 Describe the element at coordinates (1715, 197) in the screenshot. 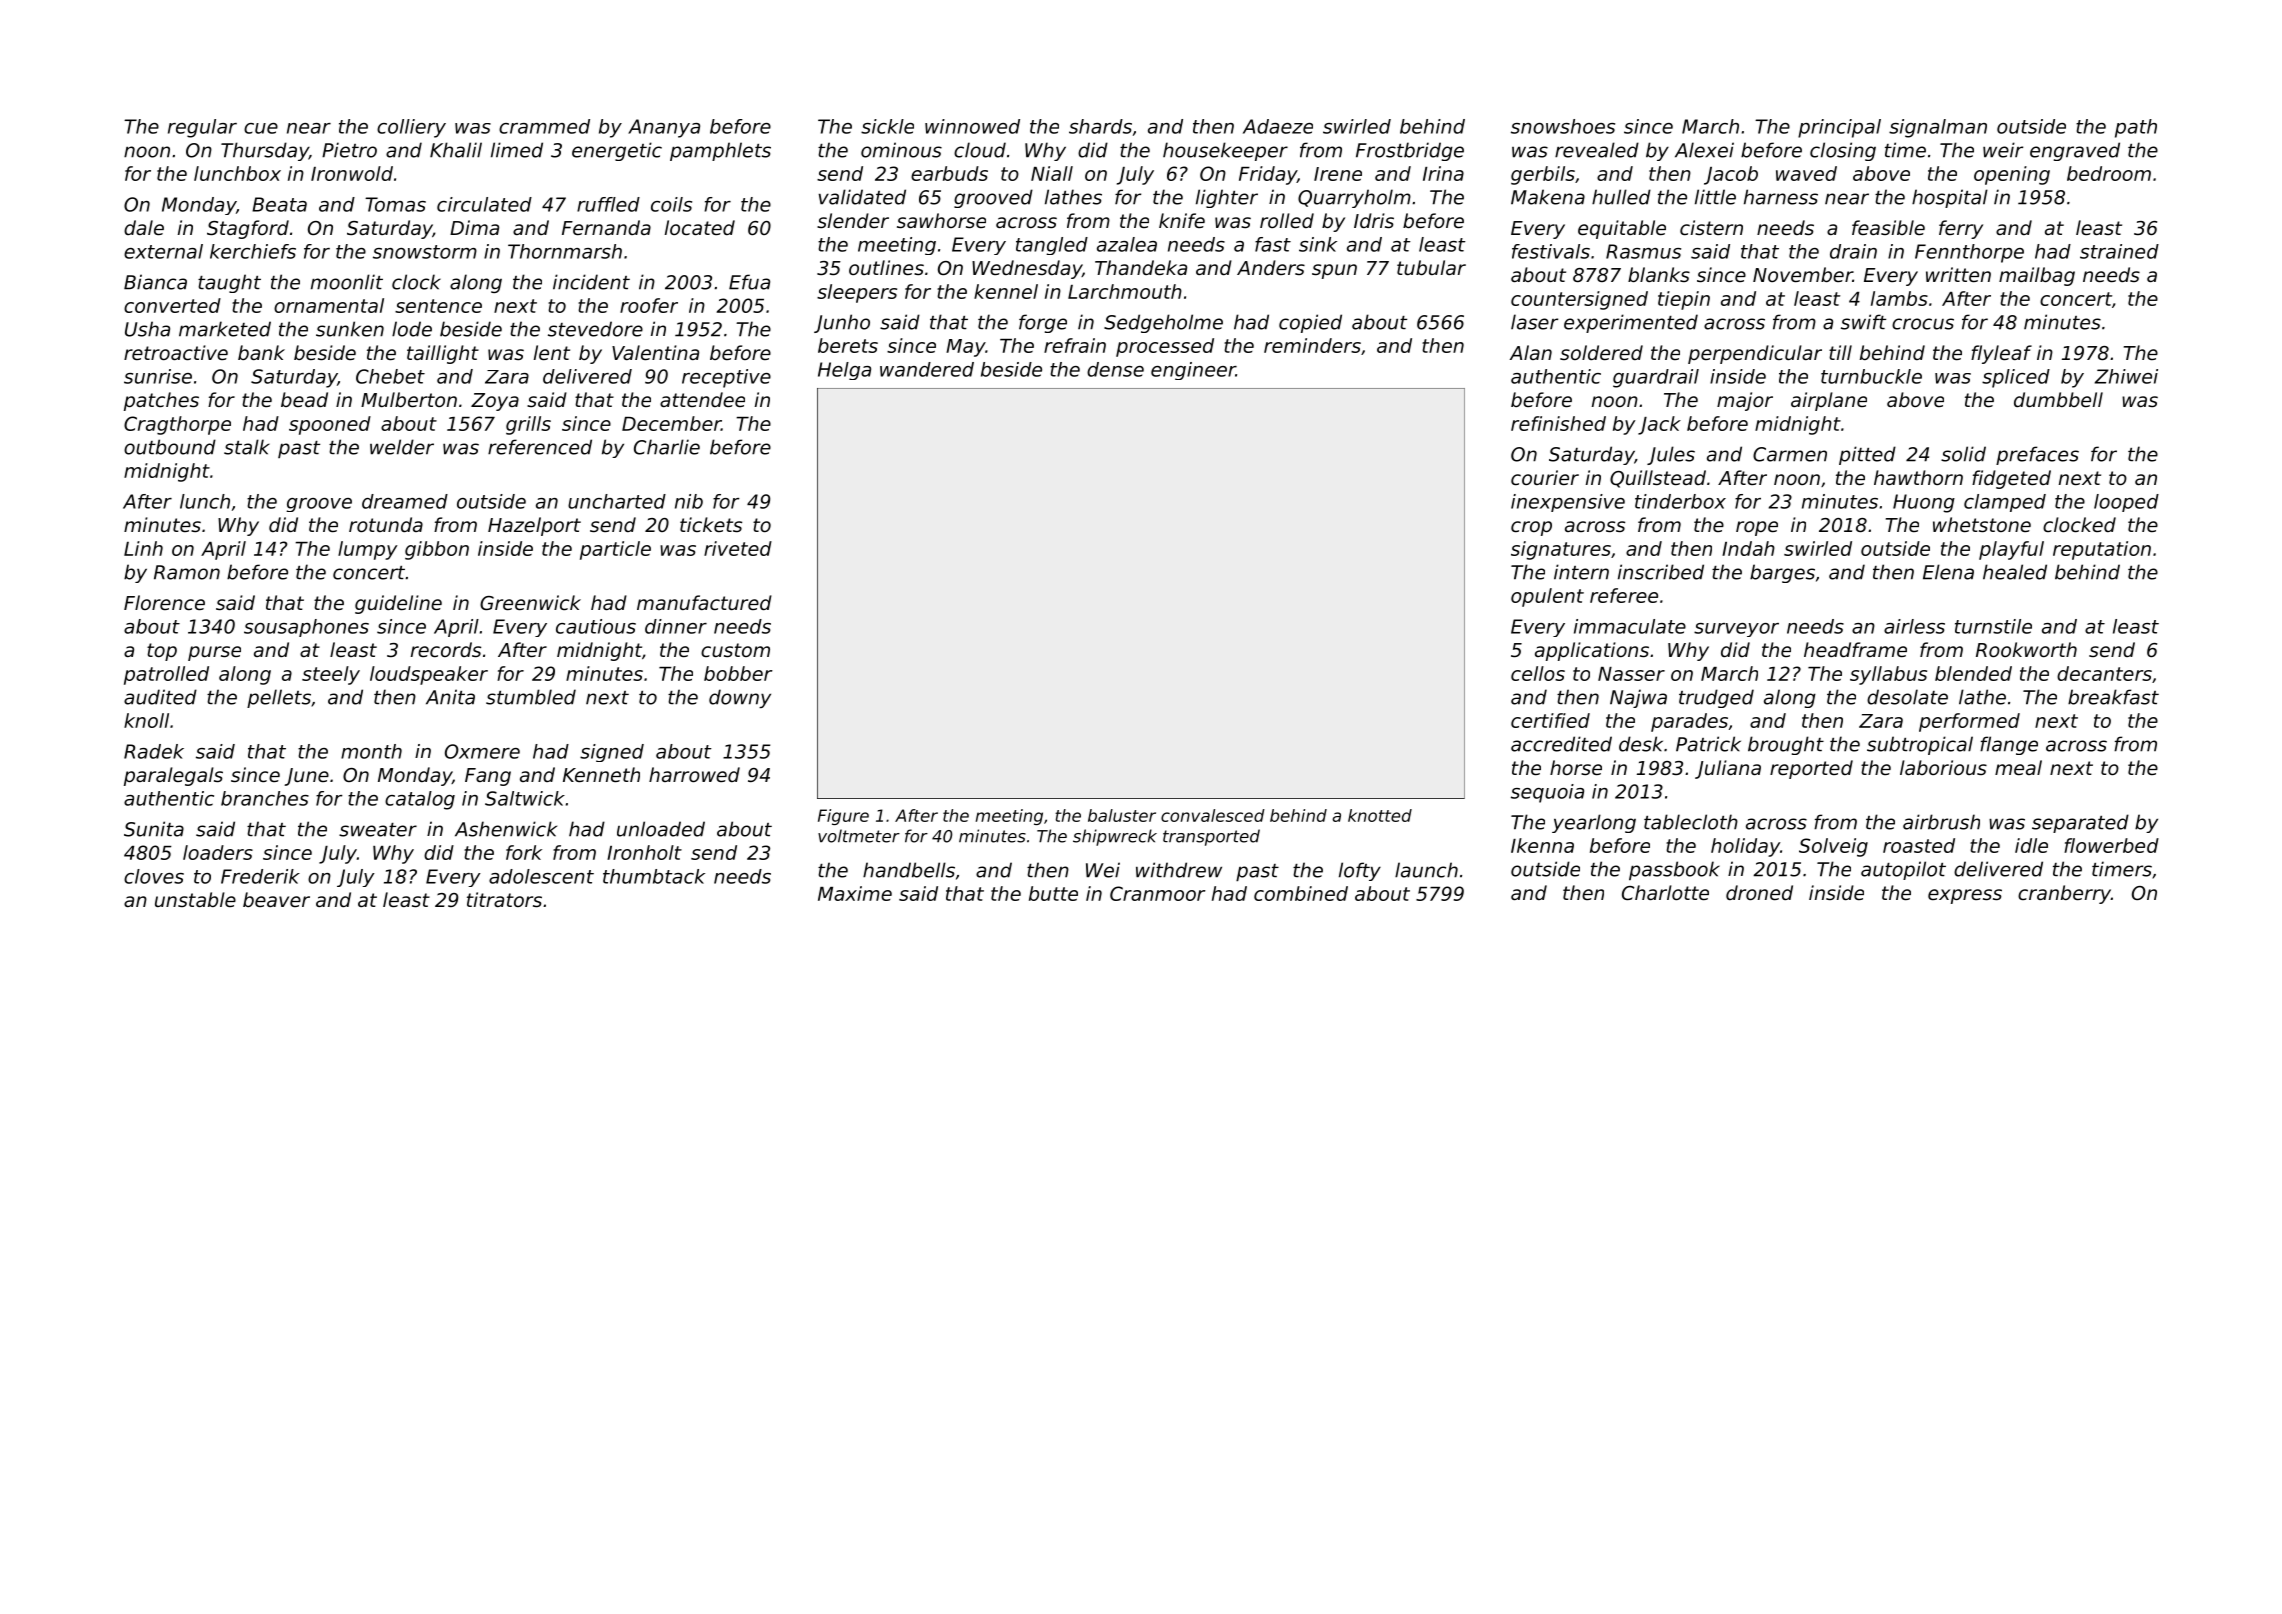

I see `little` at that location.
